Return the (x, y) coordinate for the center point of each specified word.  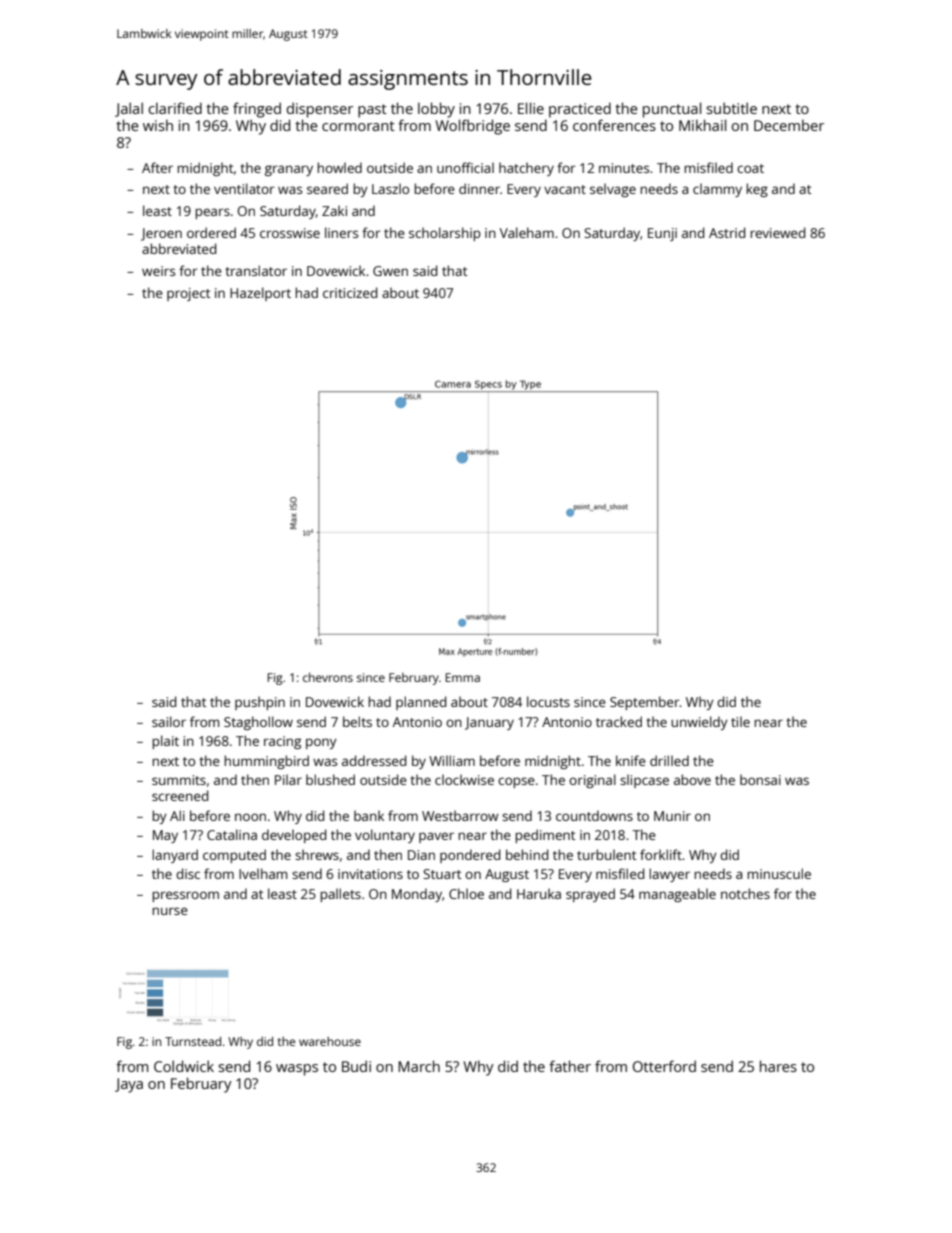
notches (745, 893)
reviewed (778, 232)
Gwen (390, 271)
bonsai (760, 779)
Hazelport (260, 294)
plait (165, 742)
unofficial (465, 167)
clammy (717, 190)
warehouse (330, 1041)
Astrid (727, 232)
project (189, 294)
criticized (350, 292)
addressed (374, 760)
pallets (340, 895)
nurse (170, 911)
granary (289, 170)
